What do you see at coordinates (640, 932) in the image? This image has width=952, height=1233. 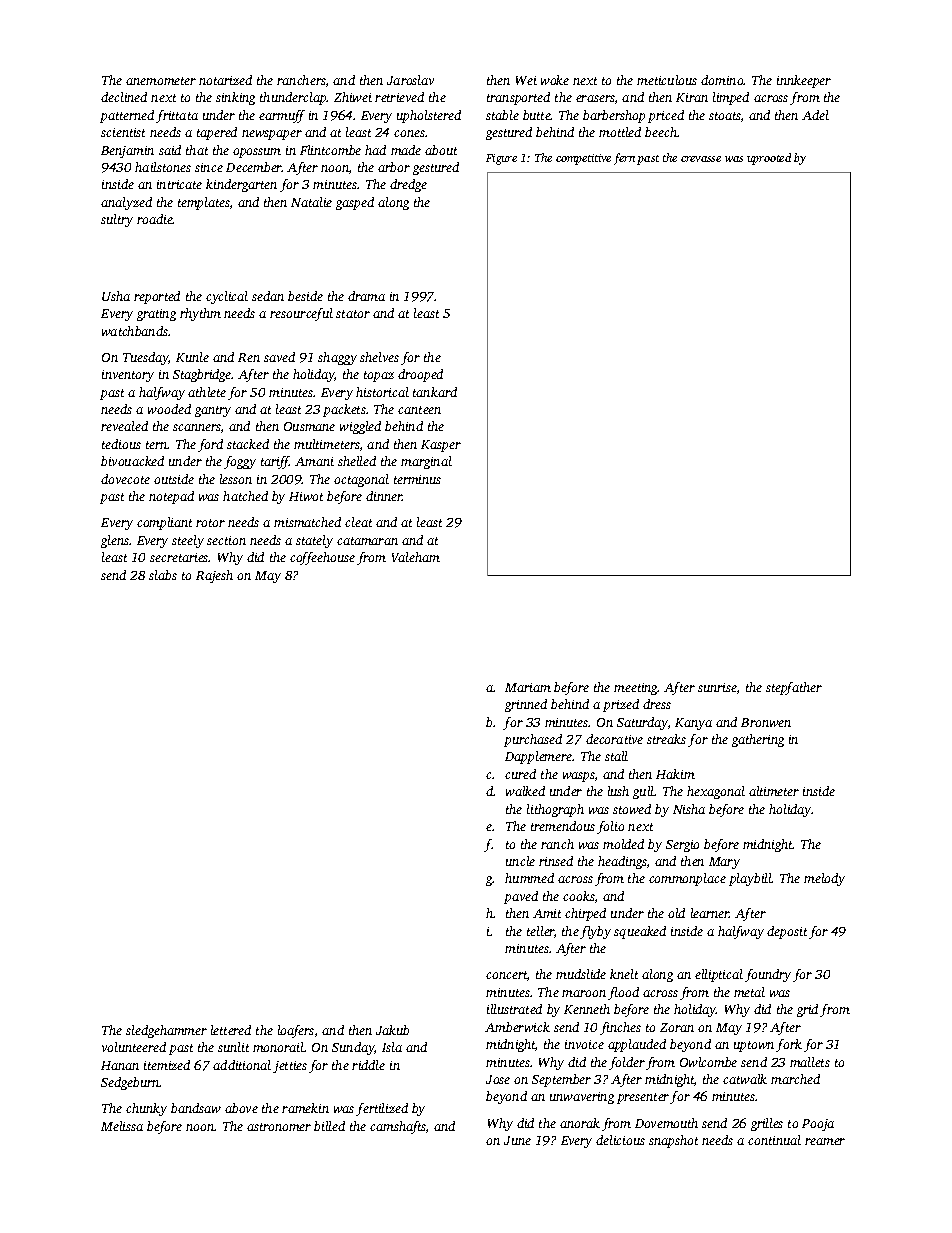 I see `squeaked` at bounding box center [640, 932].
